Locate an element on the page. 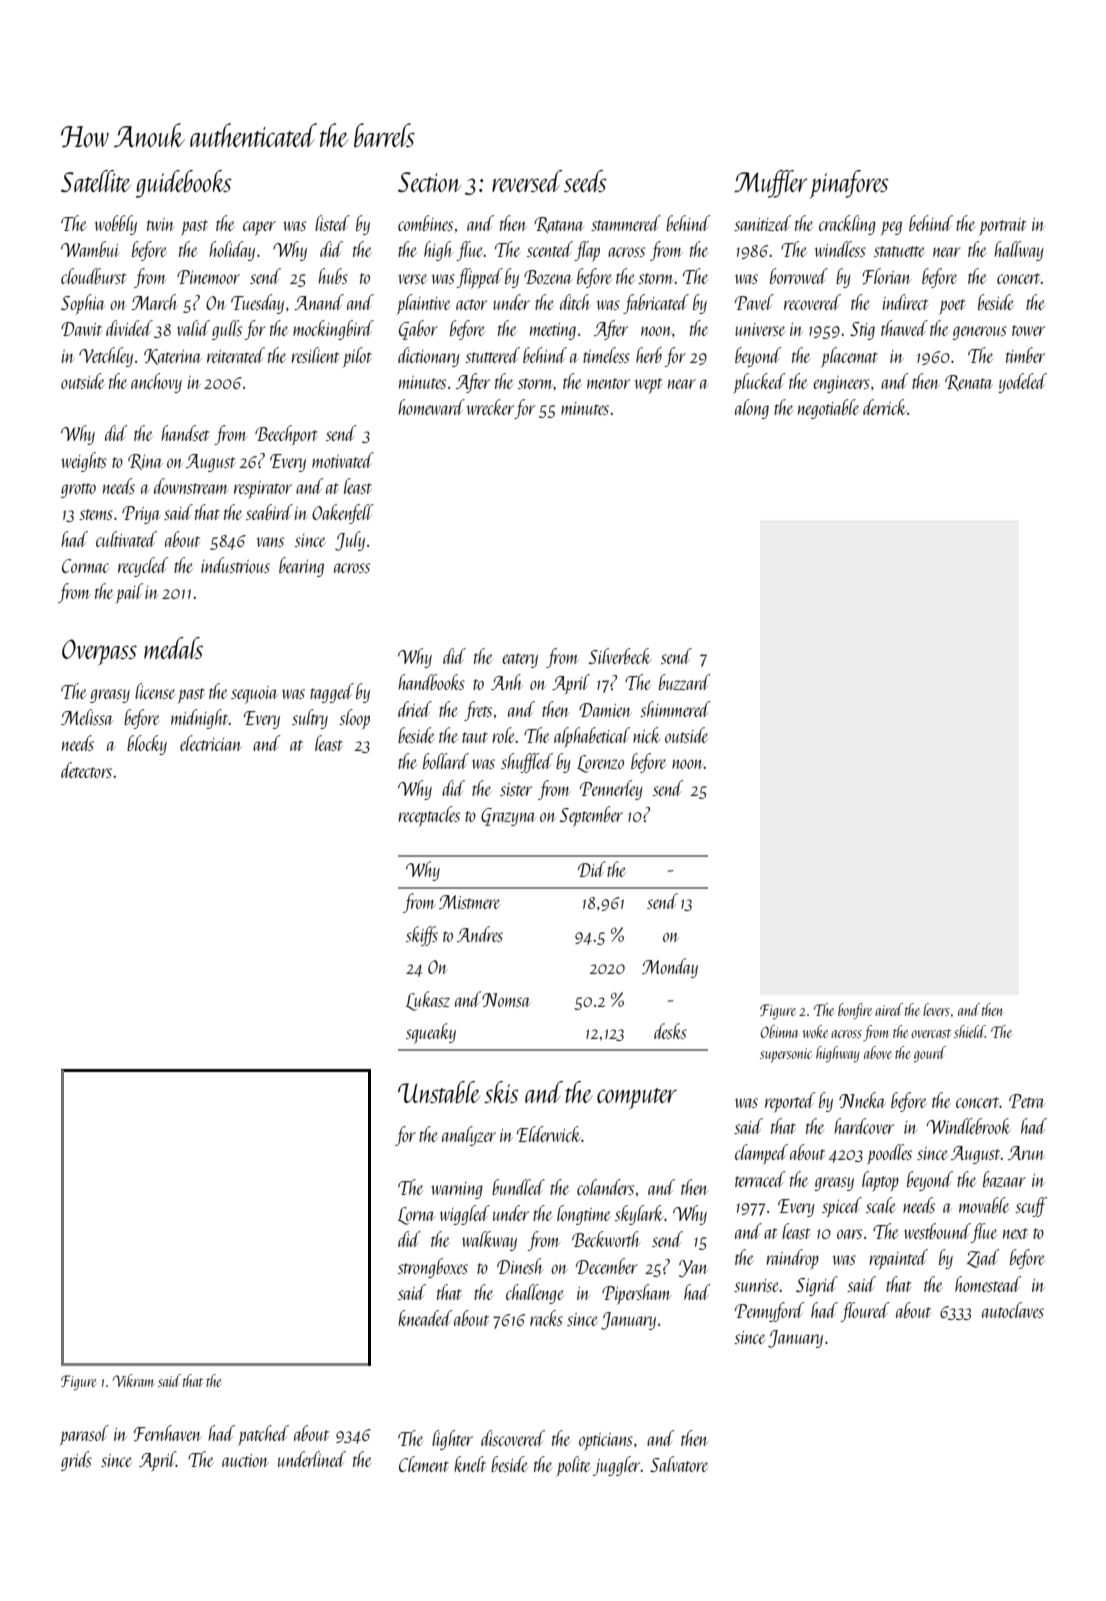 The width and height of the page is (1106, 1601). desks is located at coordinates (670, 1031).
